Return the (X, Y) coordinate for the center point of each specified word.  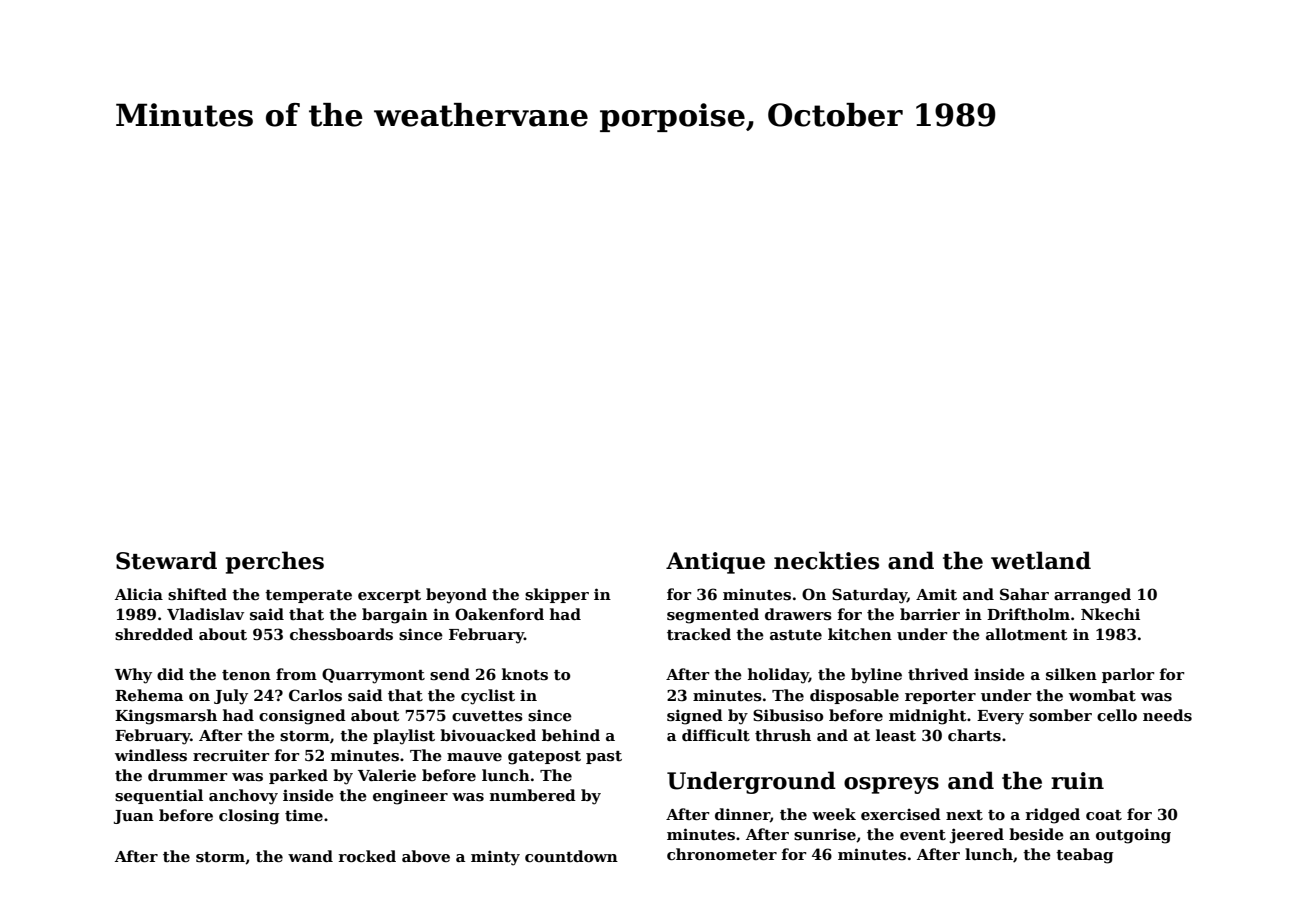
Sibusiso (788, 715)
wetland (1041, 560)
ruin (1077, 781)
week (834, 814)
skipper (557, 595)
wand (310, 856)
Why (133, 676)
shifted (197, 594)
